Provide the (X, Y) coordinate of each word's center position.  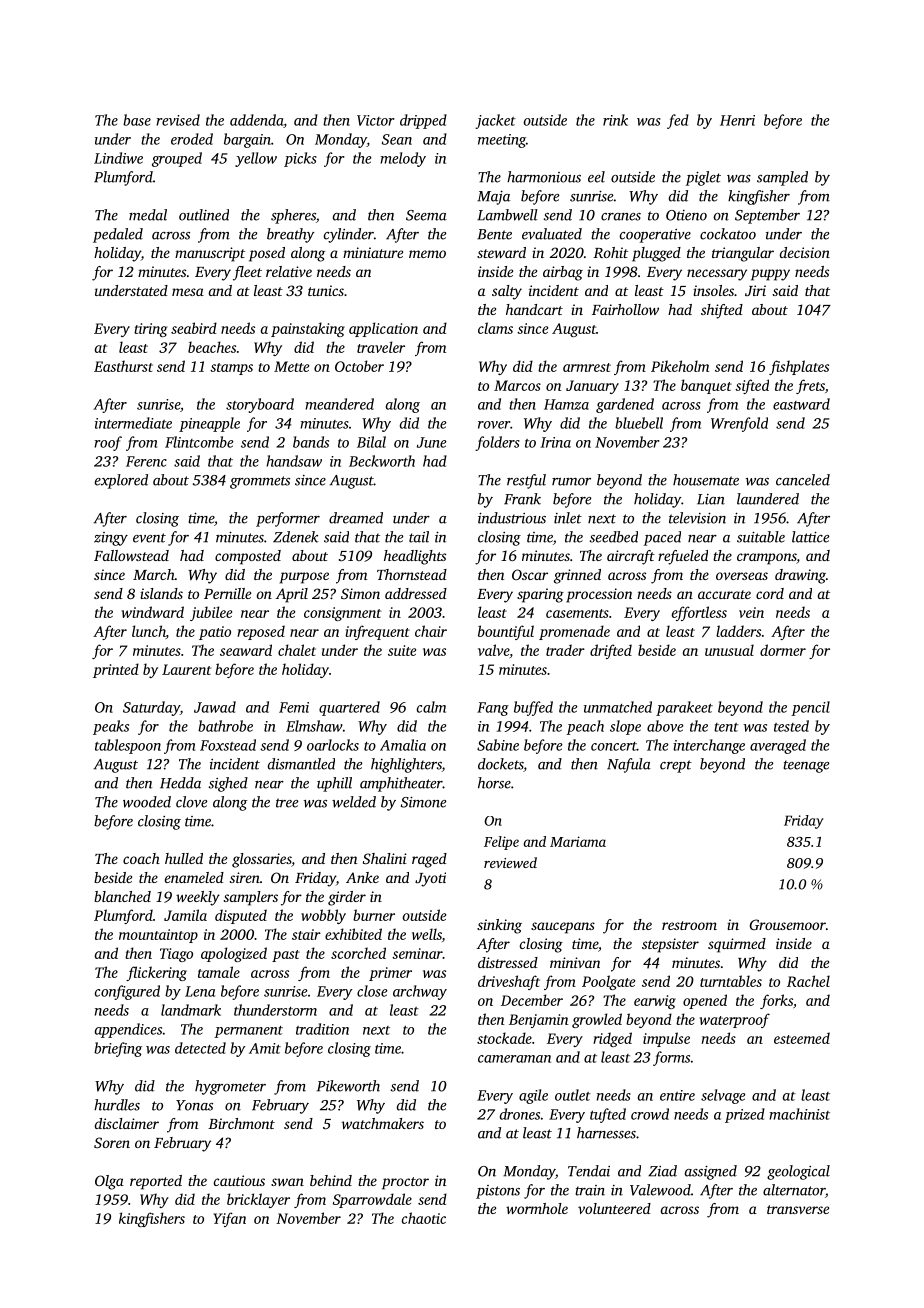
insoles (713, 290)
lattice (811, 537)
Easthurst (123, 366)
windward (153, 612)
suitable (761, 537)
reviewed (510, 862)
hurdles (117, 1105)
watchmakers (383, 1123)
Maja (493, 197)
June (431, 442)
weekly (198, 898)
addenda (256, 120)
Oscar (530, 574)
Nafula (629, 765)
